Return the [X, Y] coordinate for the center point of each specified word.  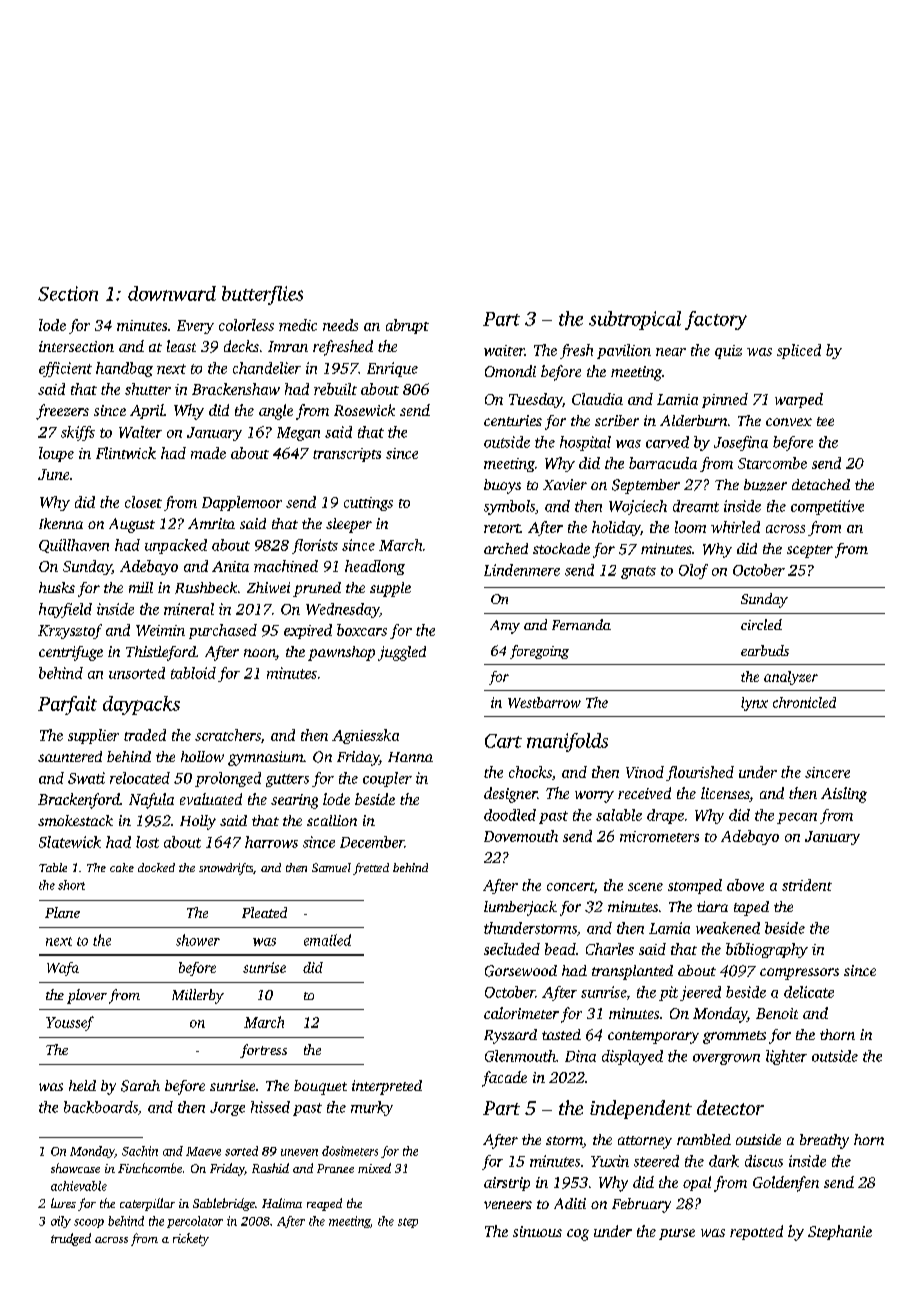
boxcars [362, 630]
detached [821, 484]
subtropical [635, 320]
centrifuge [71, 653]
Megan [298, 434]
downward [172, 293]
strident [807, 885]
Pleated [264, 912]
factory [716, 320]
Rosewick [364, 410]
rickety [191, 1239]
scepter [810, 551]
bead [560, 949]
